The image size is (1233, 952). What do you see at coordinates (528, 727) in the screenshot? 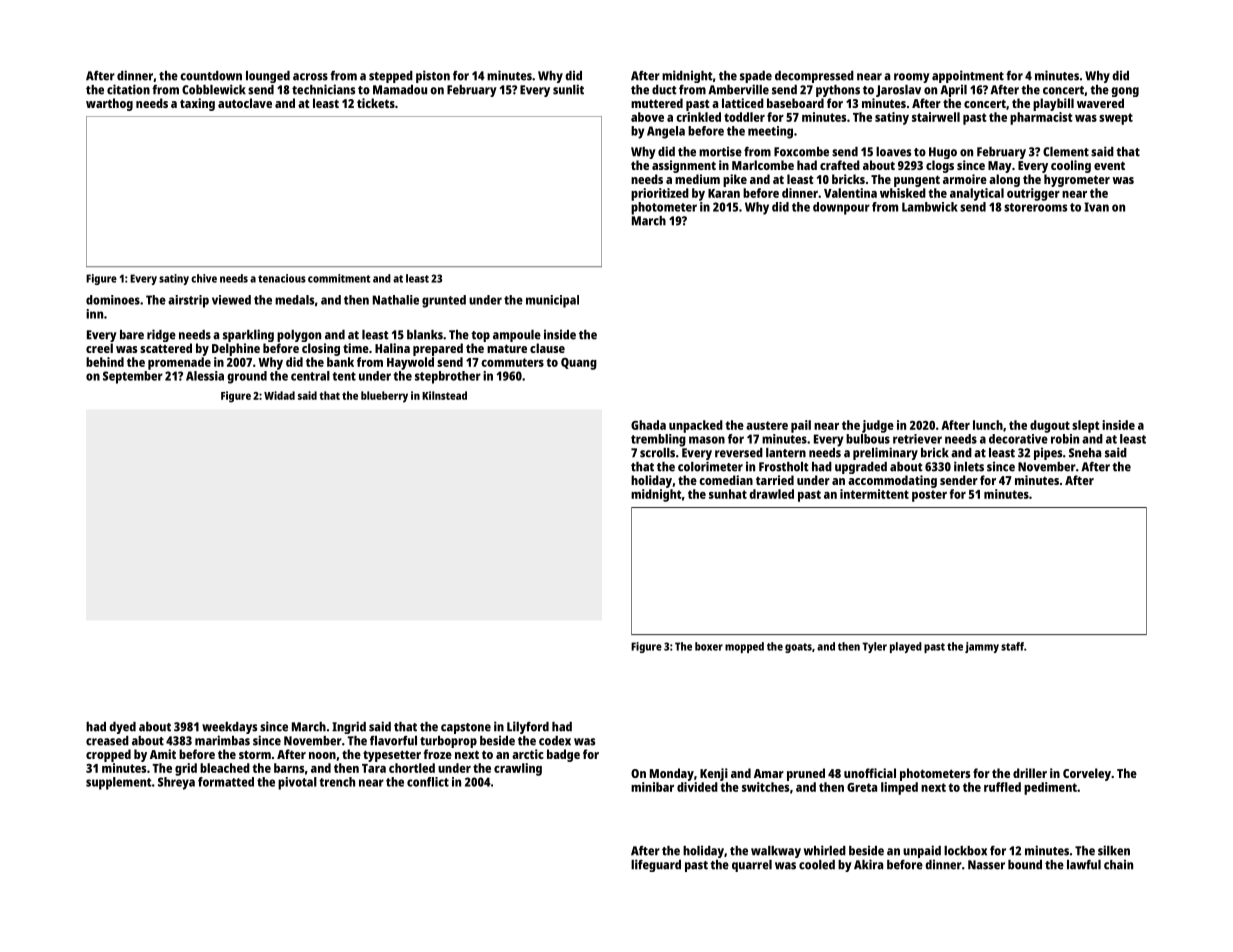
I see `Lilyford` at bounding box center [528, 727].
